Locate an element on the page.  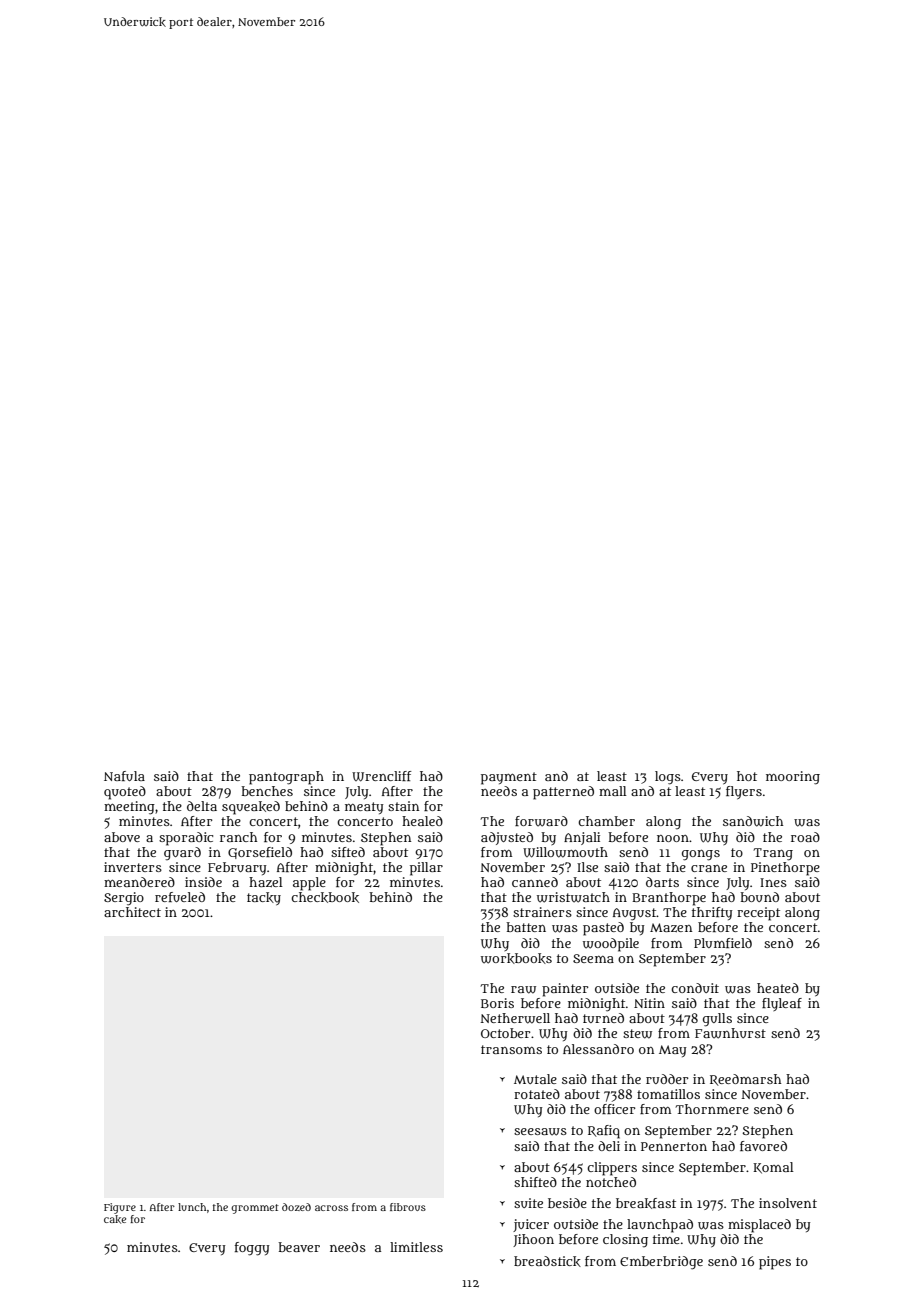
healed is located at coordinates (422, 821).
